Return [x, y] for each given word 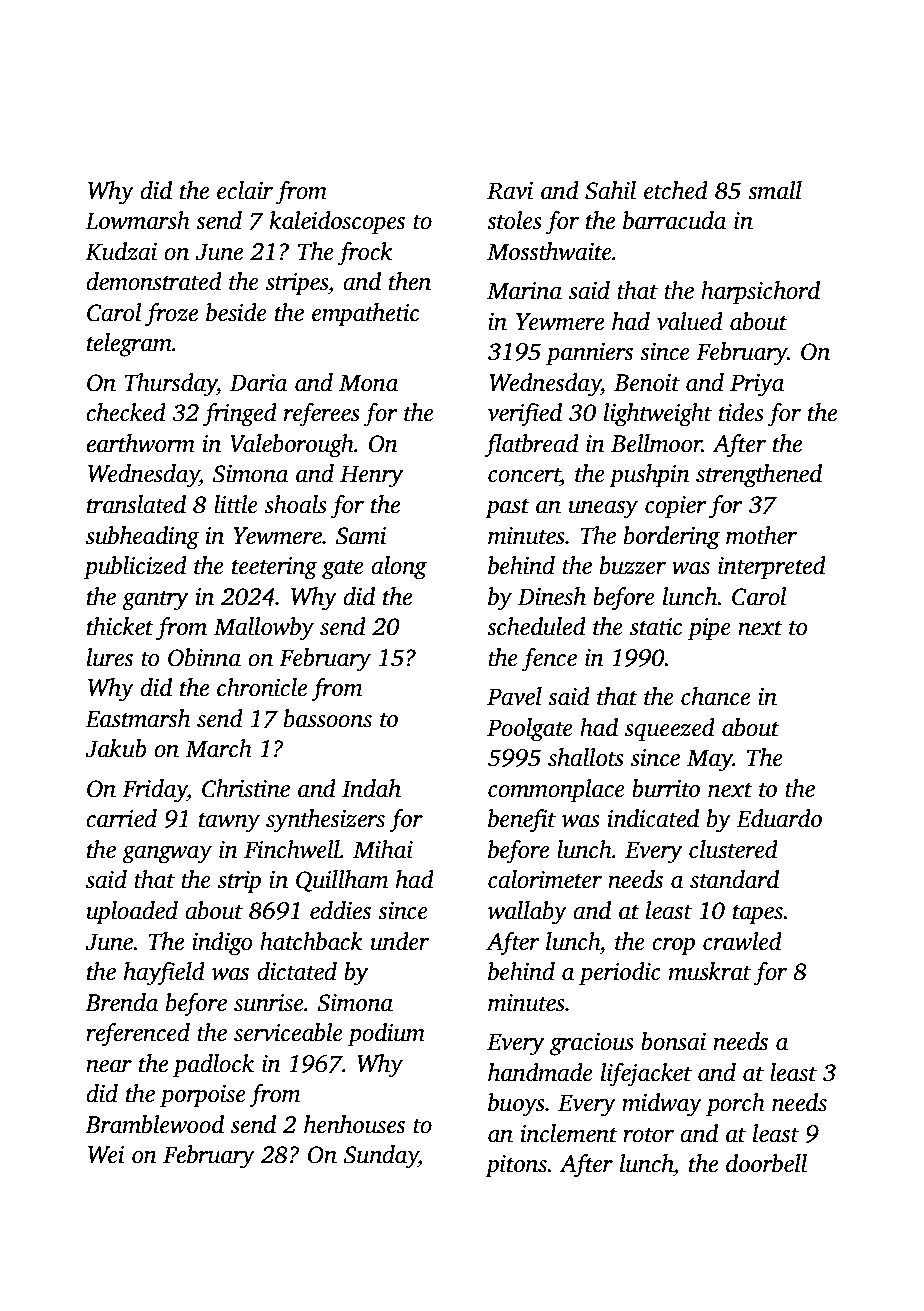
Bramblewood [154, 1124]
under [400, 941]
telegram [129, 345]
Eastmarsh [137, 718]
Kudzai [121, 251]
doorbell [766, 1163]
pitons [516, 1166]
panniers [589, 354]
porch [735, 1105]
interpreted [772, 568]
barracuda [674, 220]
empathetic [365, 315]
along [399, 568]
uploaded [132, 913]
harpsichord [760, 293]
